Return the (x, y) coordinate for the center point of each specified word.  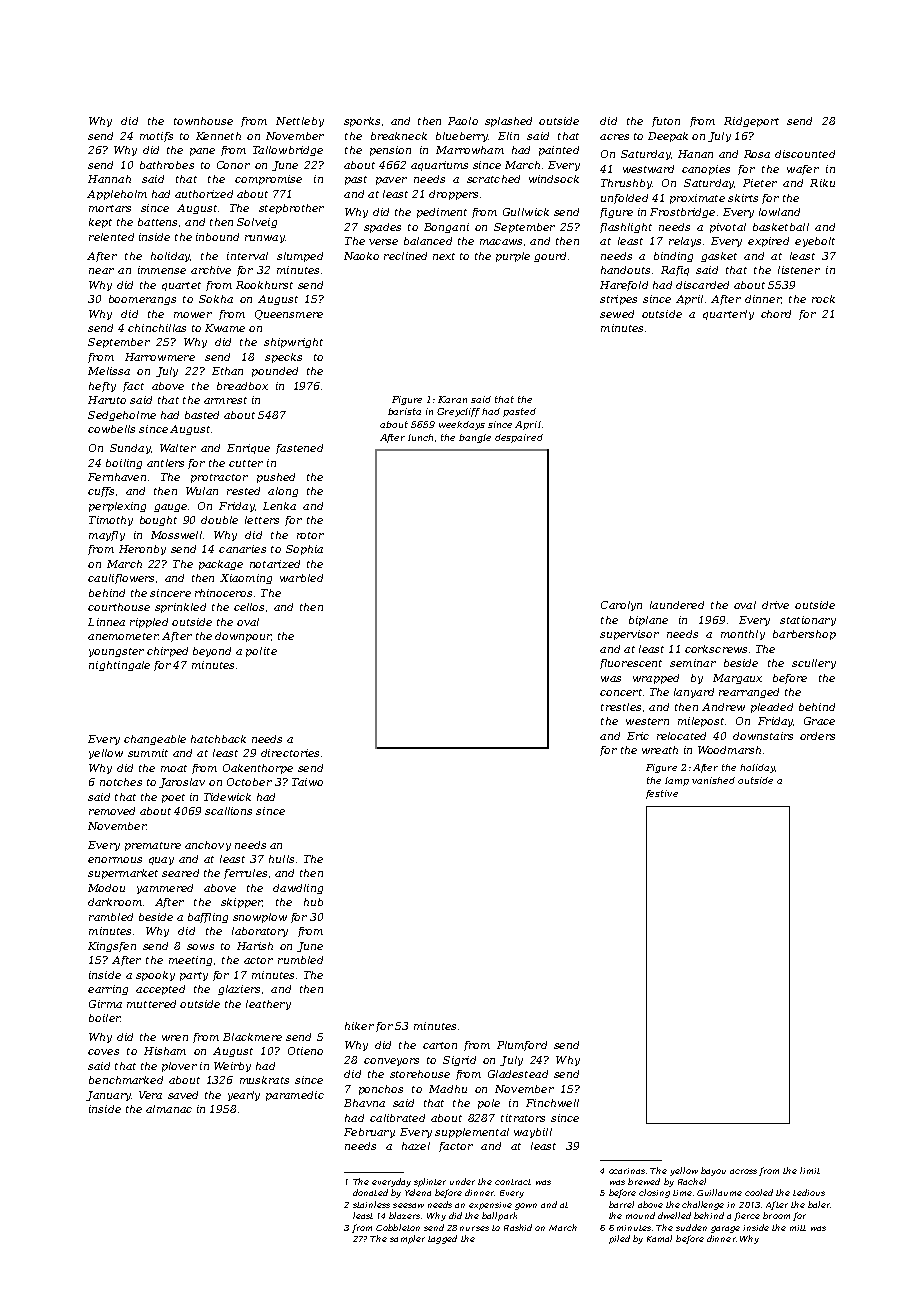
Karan (452, 399)
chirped (167, 652)
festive (662, 794)
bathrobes (167, 165)
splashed (508, 122)
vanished (713, 780)
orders (817, 736)
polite (261, 652)
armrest (225, 400)
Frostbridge (682, 213)
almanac (169, 1109)
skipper (241, 903)
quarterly (728, 315)
